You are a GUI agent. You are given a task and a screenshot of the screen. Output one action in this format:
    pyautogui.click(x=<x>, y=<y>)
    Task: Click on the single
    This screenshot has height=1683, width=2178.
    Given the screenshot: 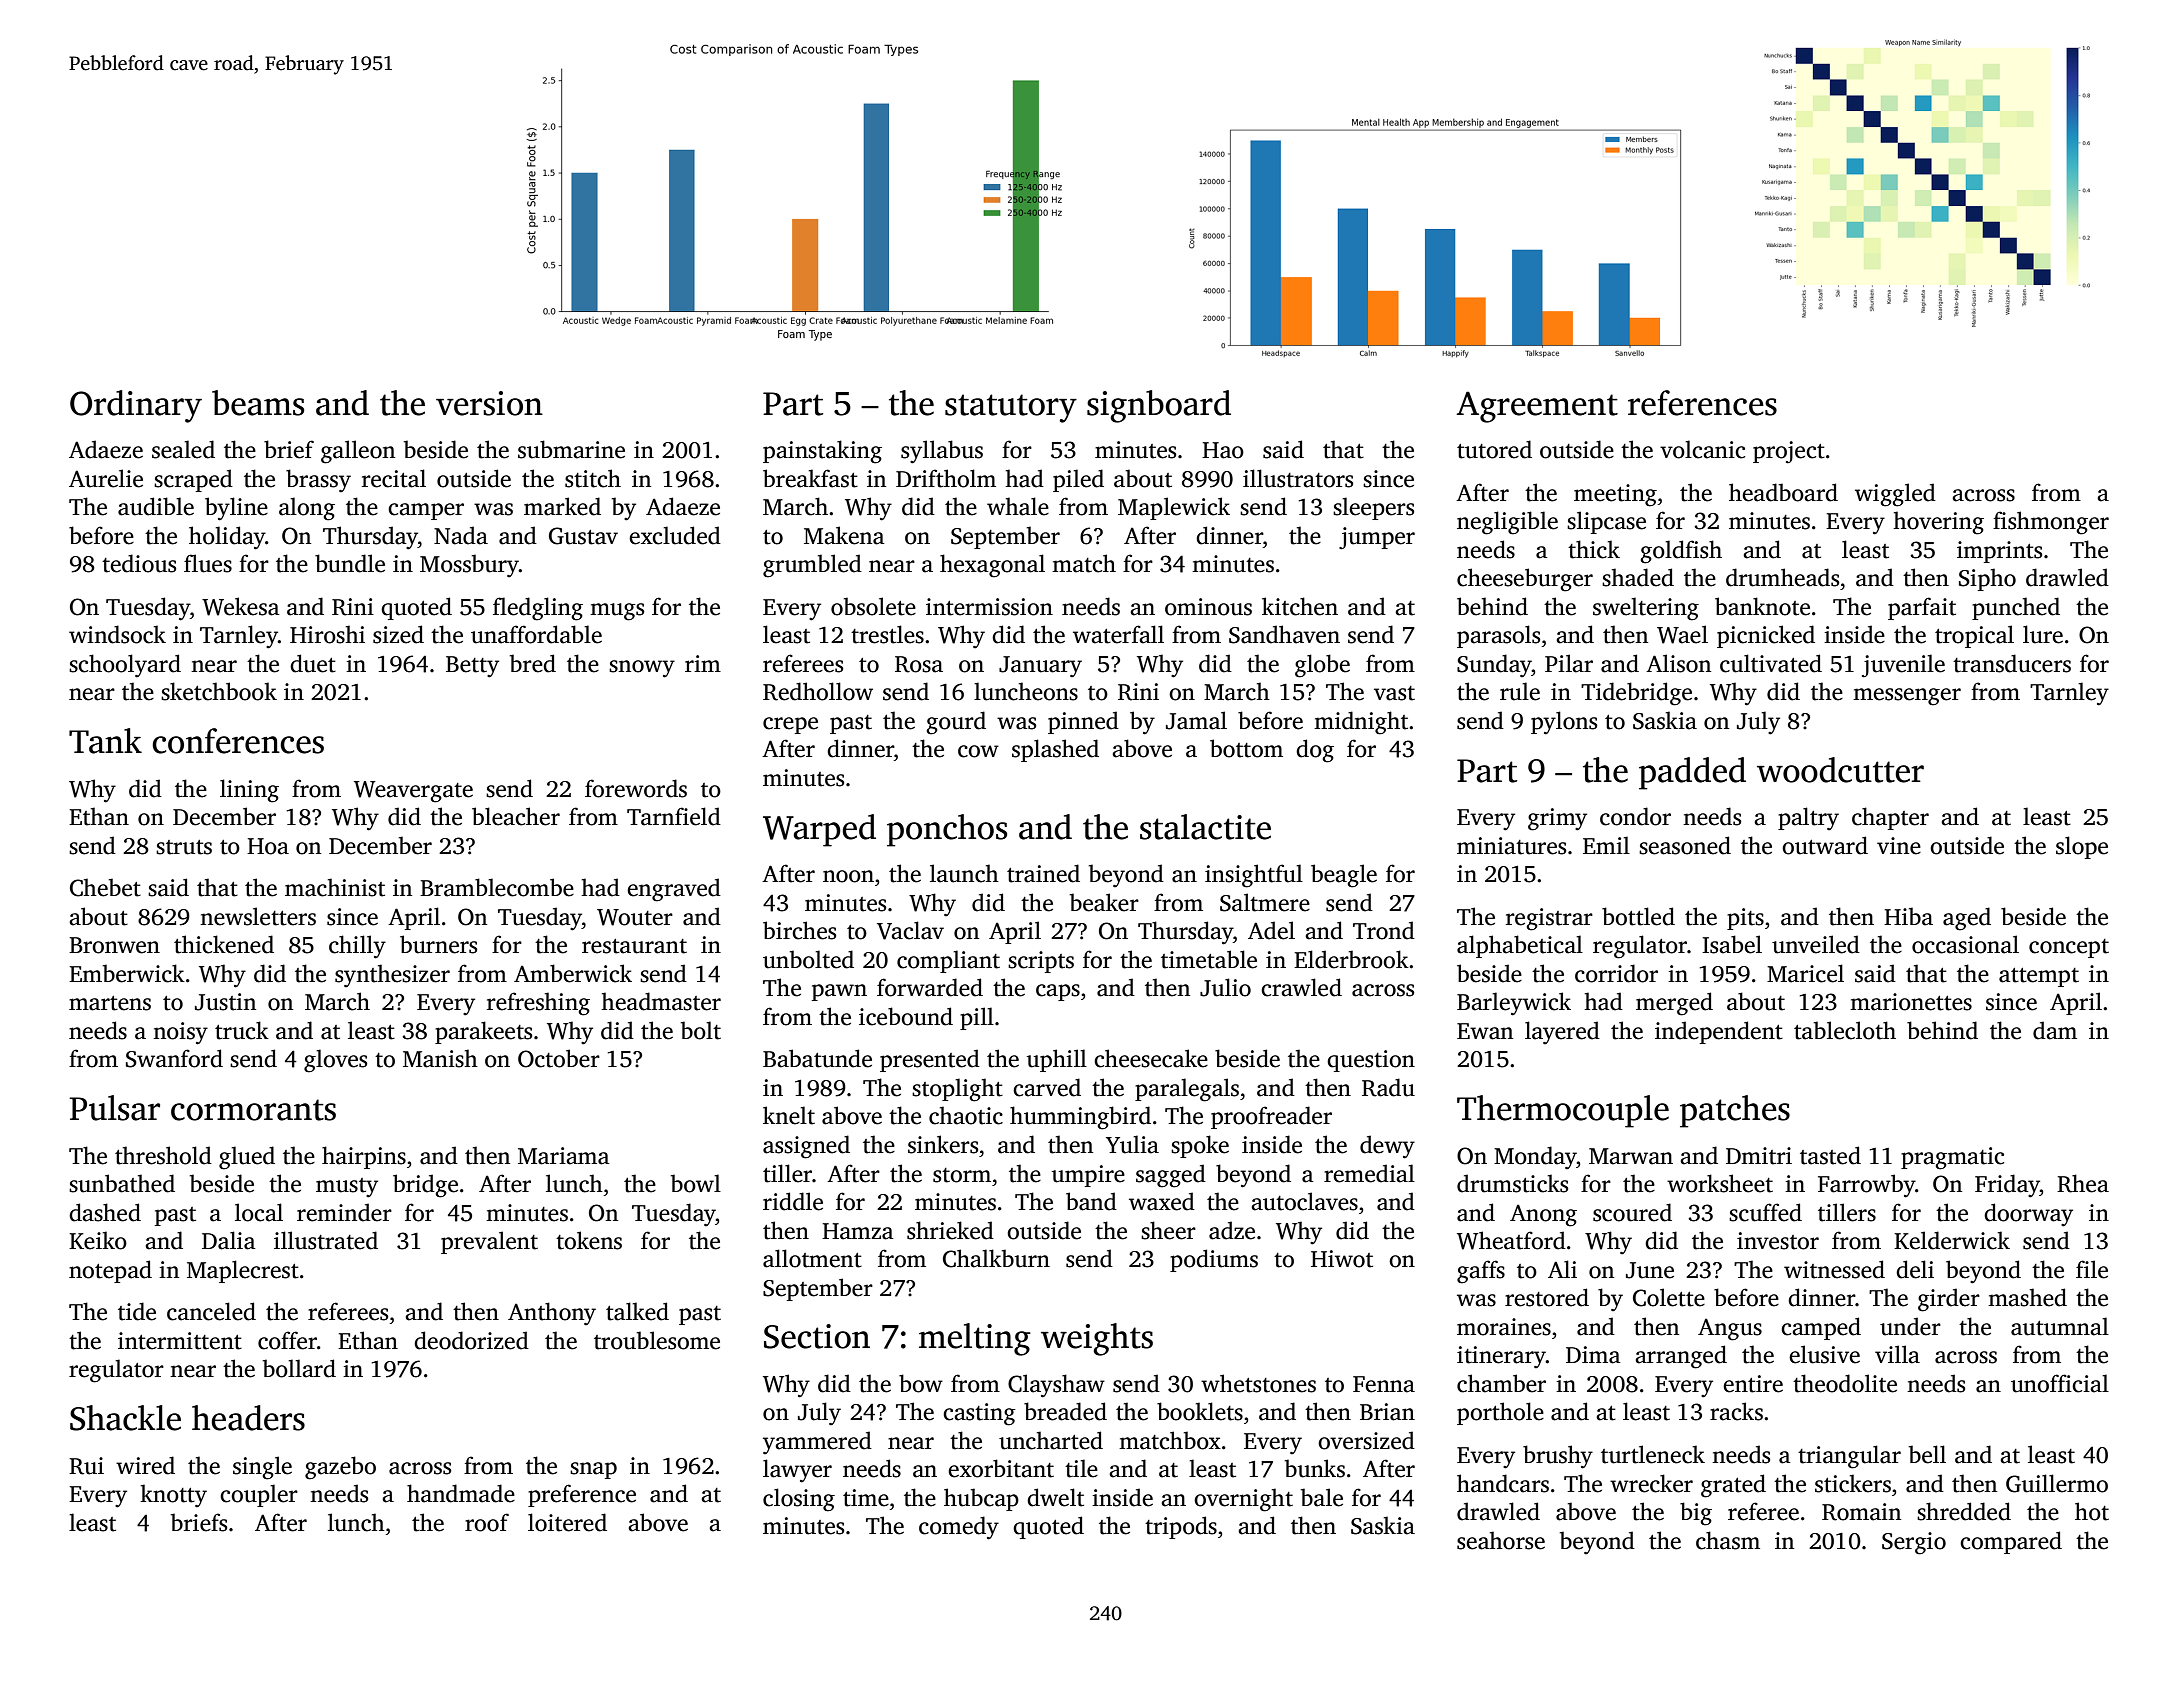 What is the action you would take?
    pyautogui.click(x=262, y=1468)
